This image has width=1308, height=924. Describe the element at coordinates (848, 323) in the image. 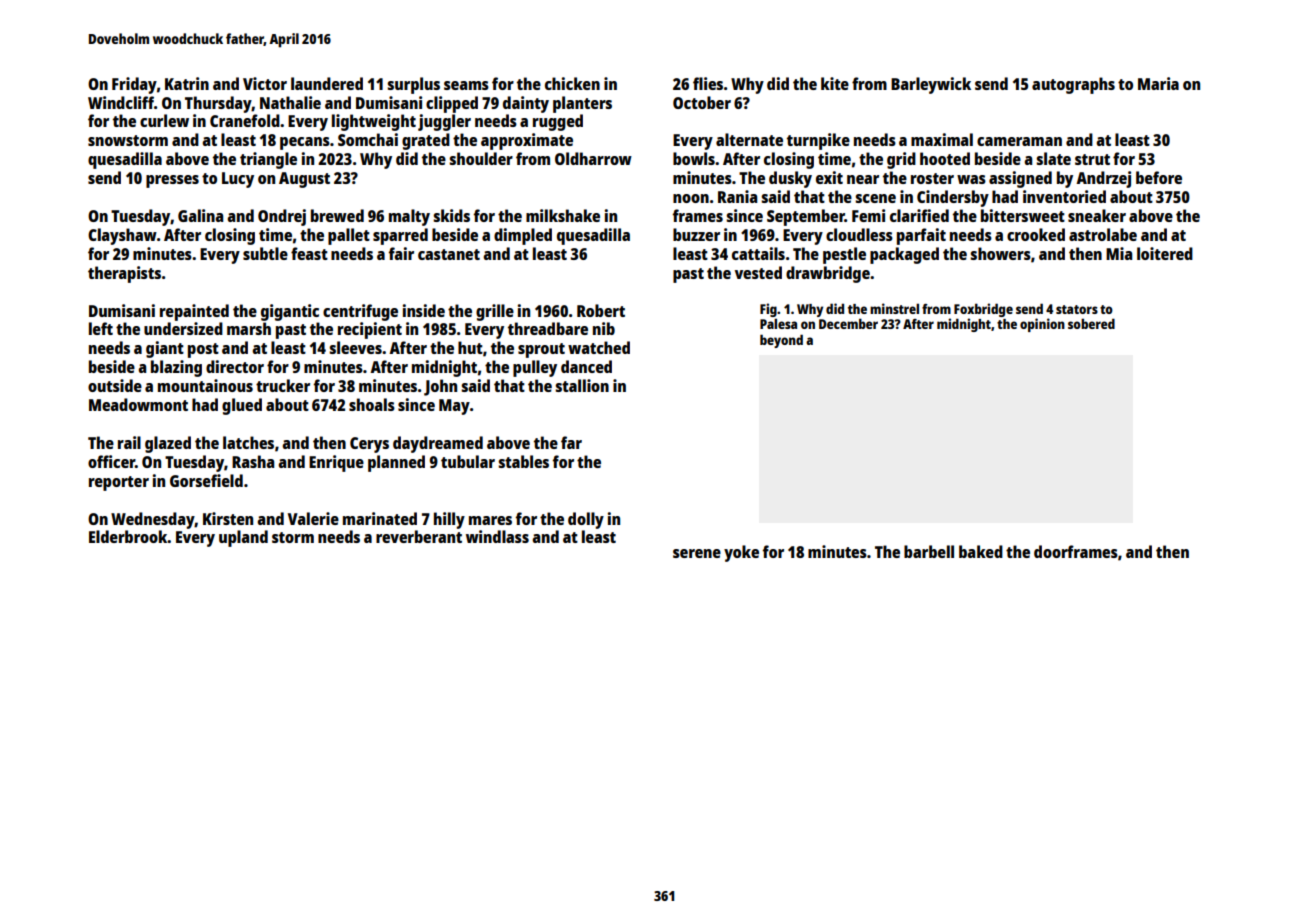

I see `December` at that location.
